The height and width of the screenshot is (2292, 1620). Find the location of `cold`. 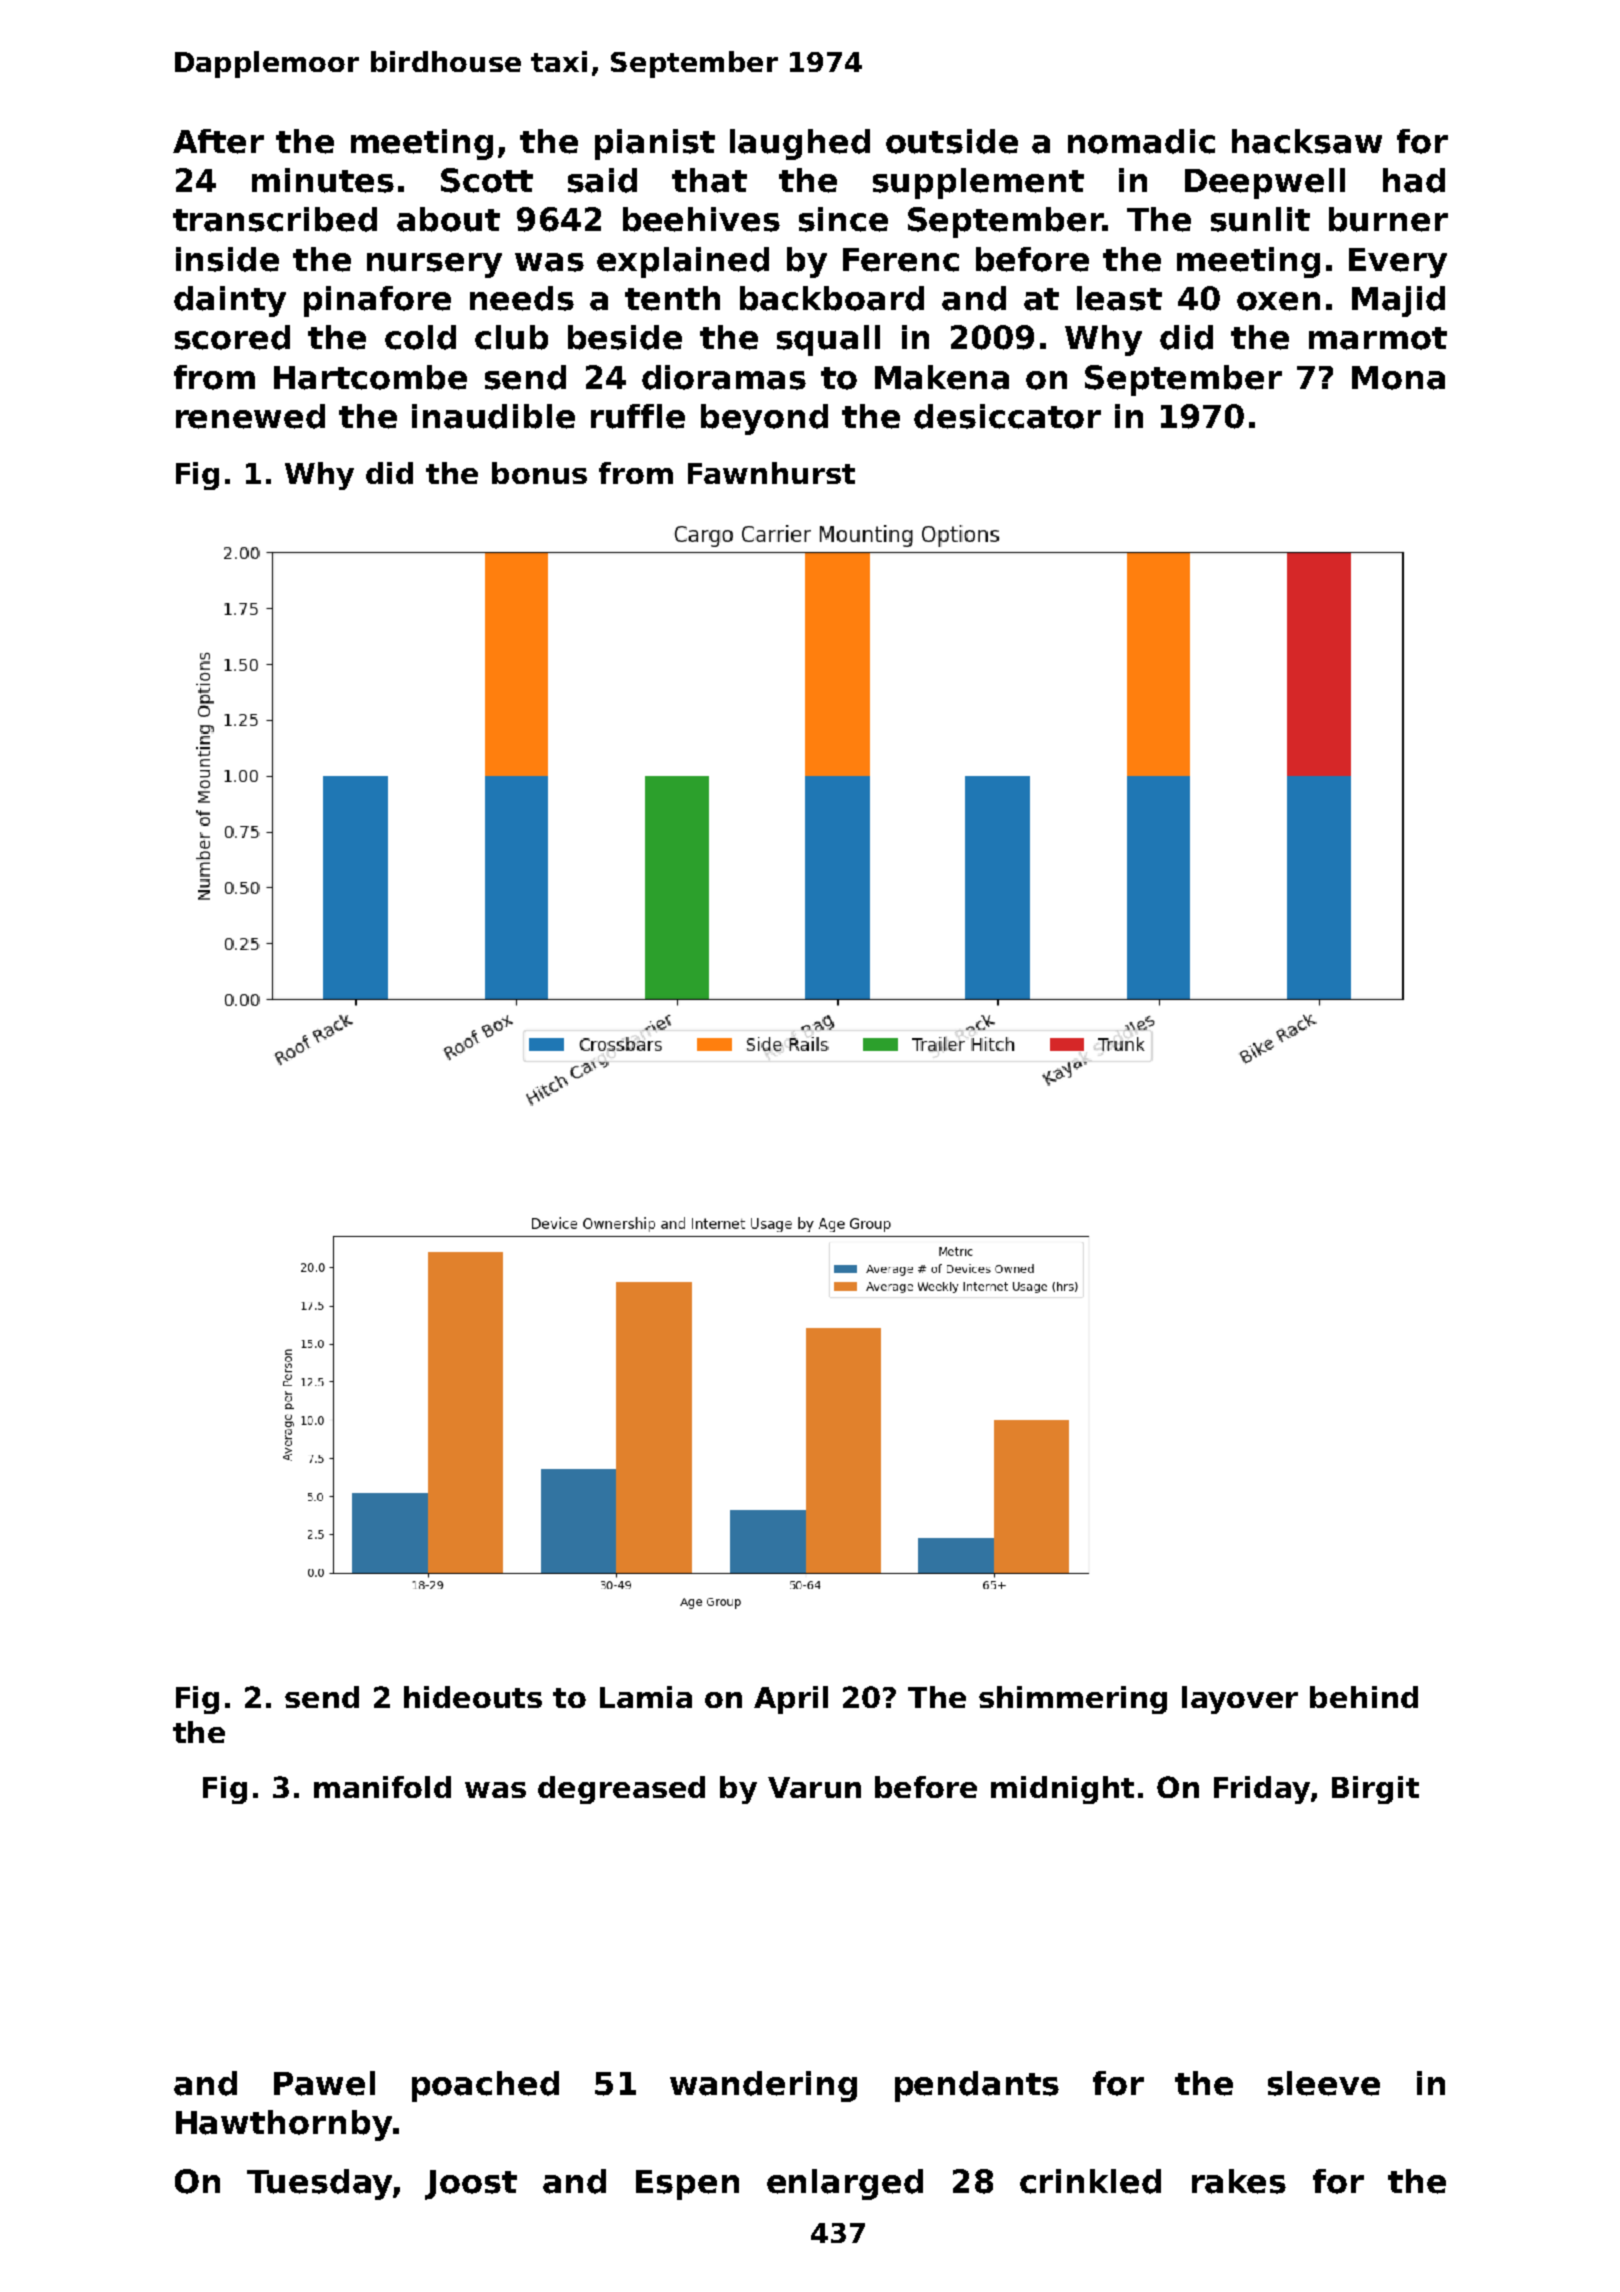

cold is located at coordinates (420, 337).
